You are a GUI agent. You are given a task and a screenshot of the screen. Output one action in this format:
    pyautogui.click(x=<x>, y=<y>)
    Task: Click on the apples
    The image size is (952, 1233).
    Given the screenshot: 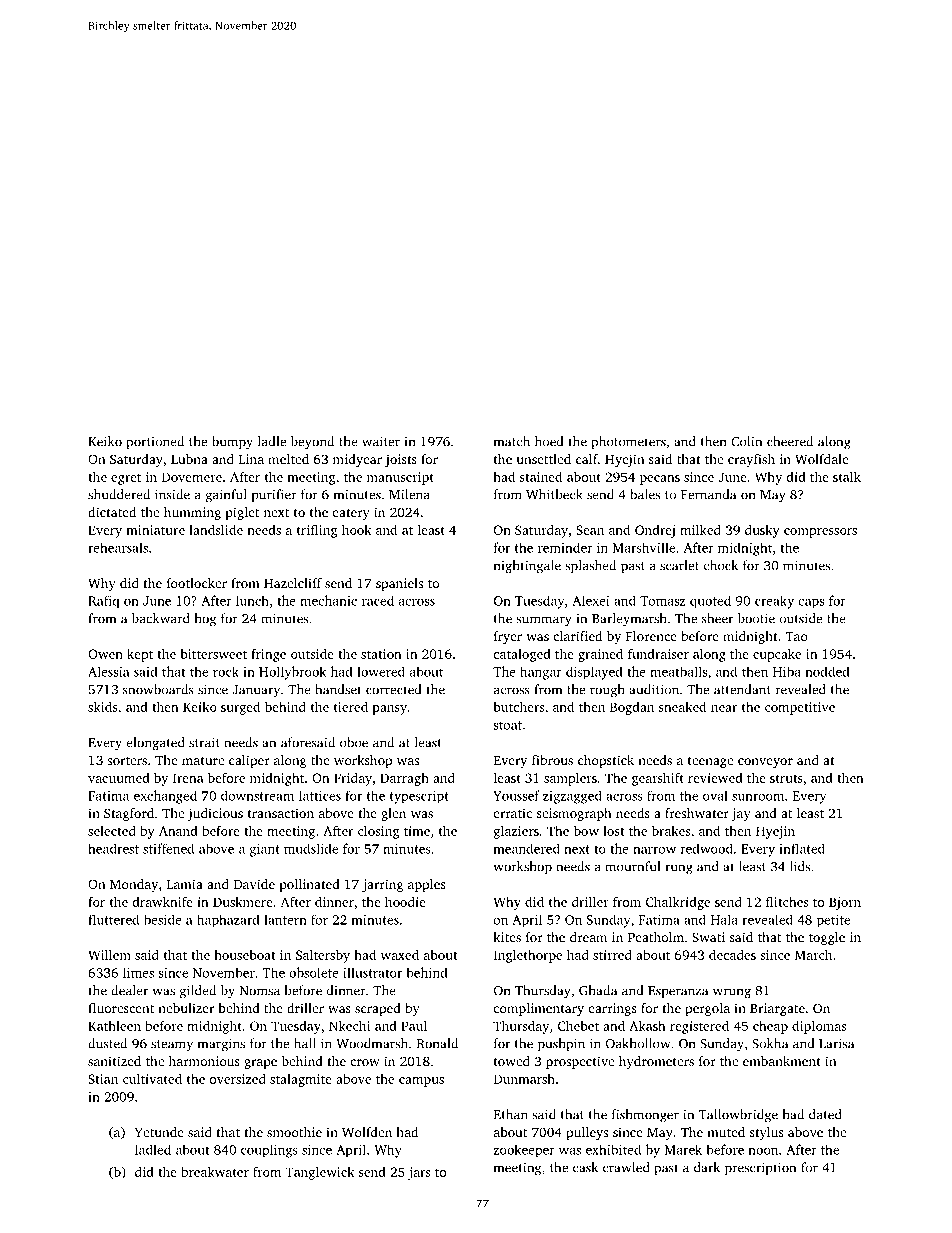 What is the action you would take?
    pyautogui.click(x=426, y=885)
